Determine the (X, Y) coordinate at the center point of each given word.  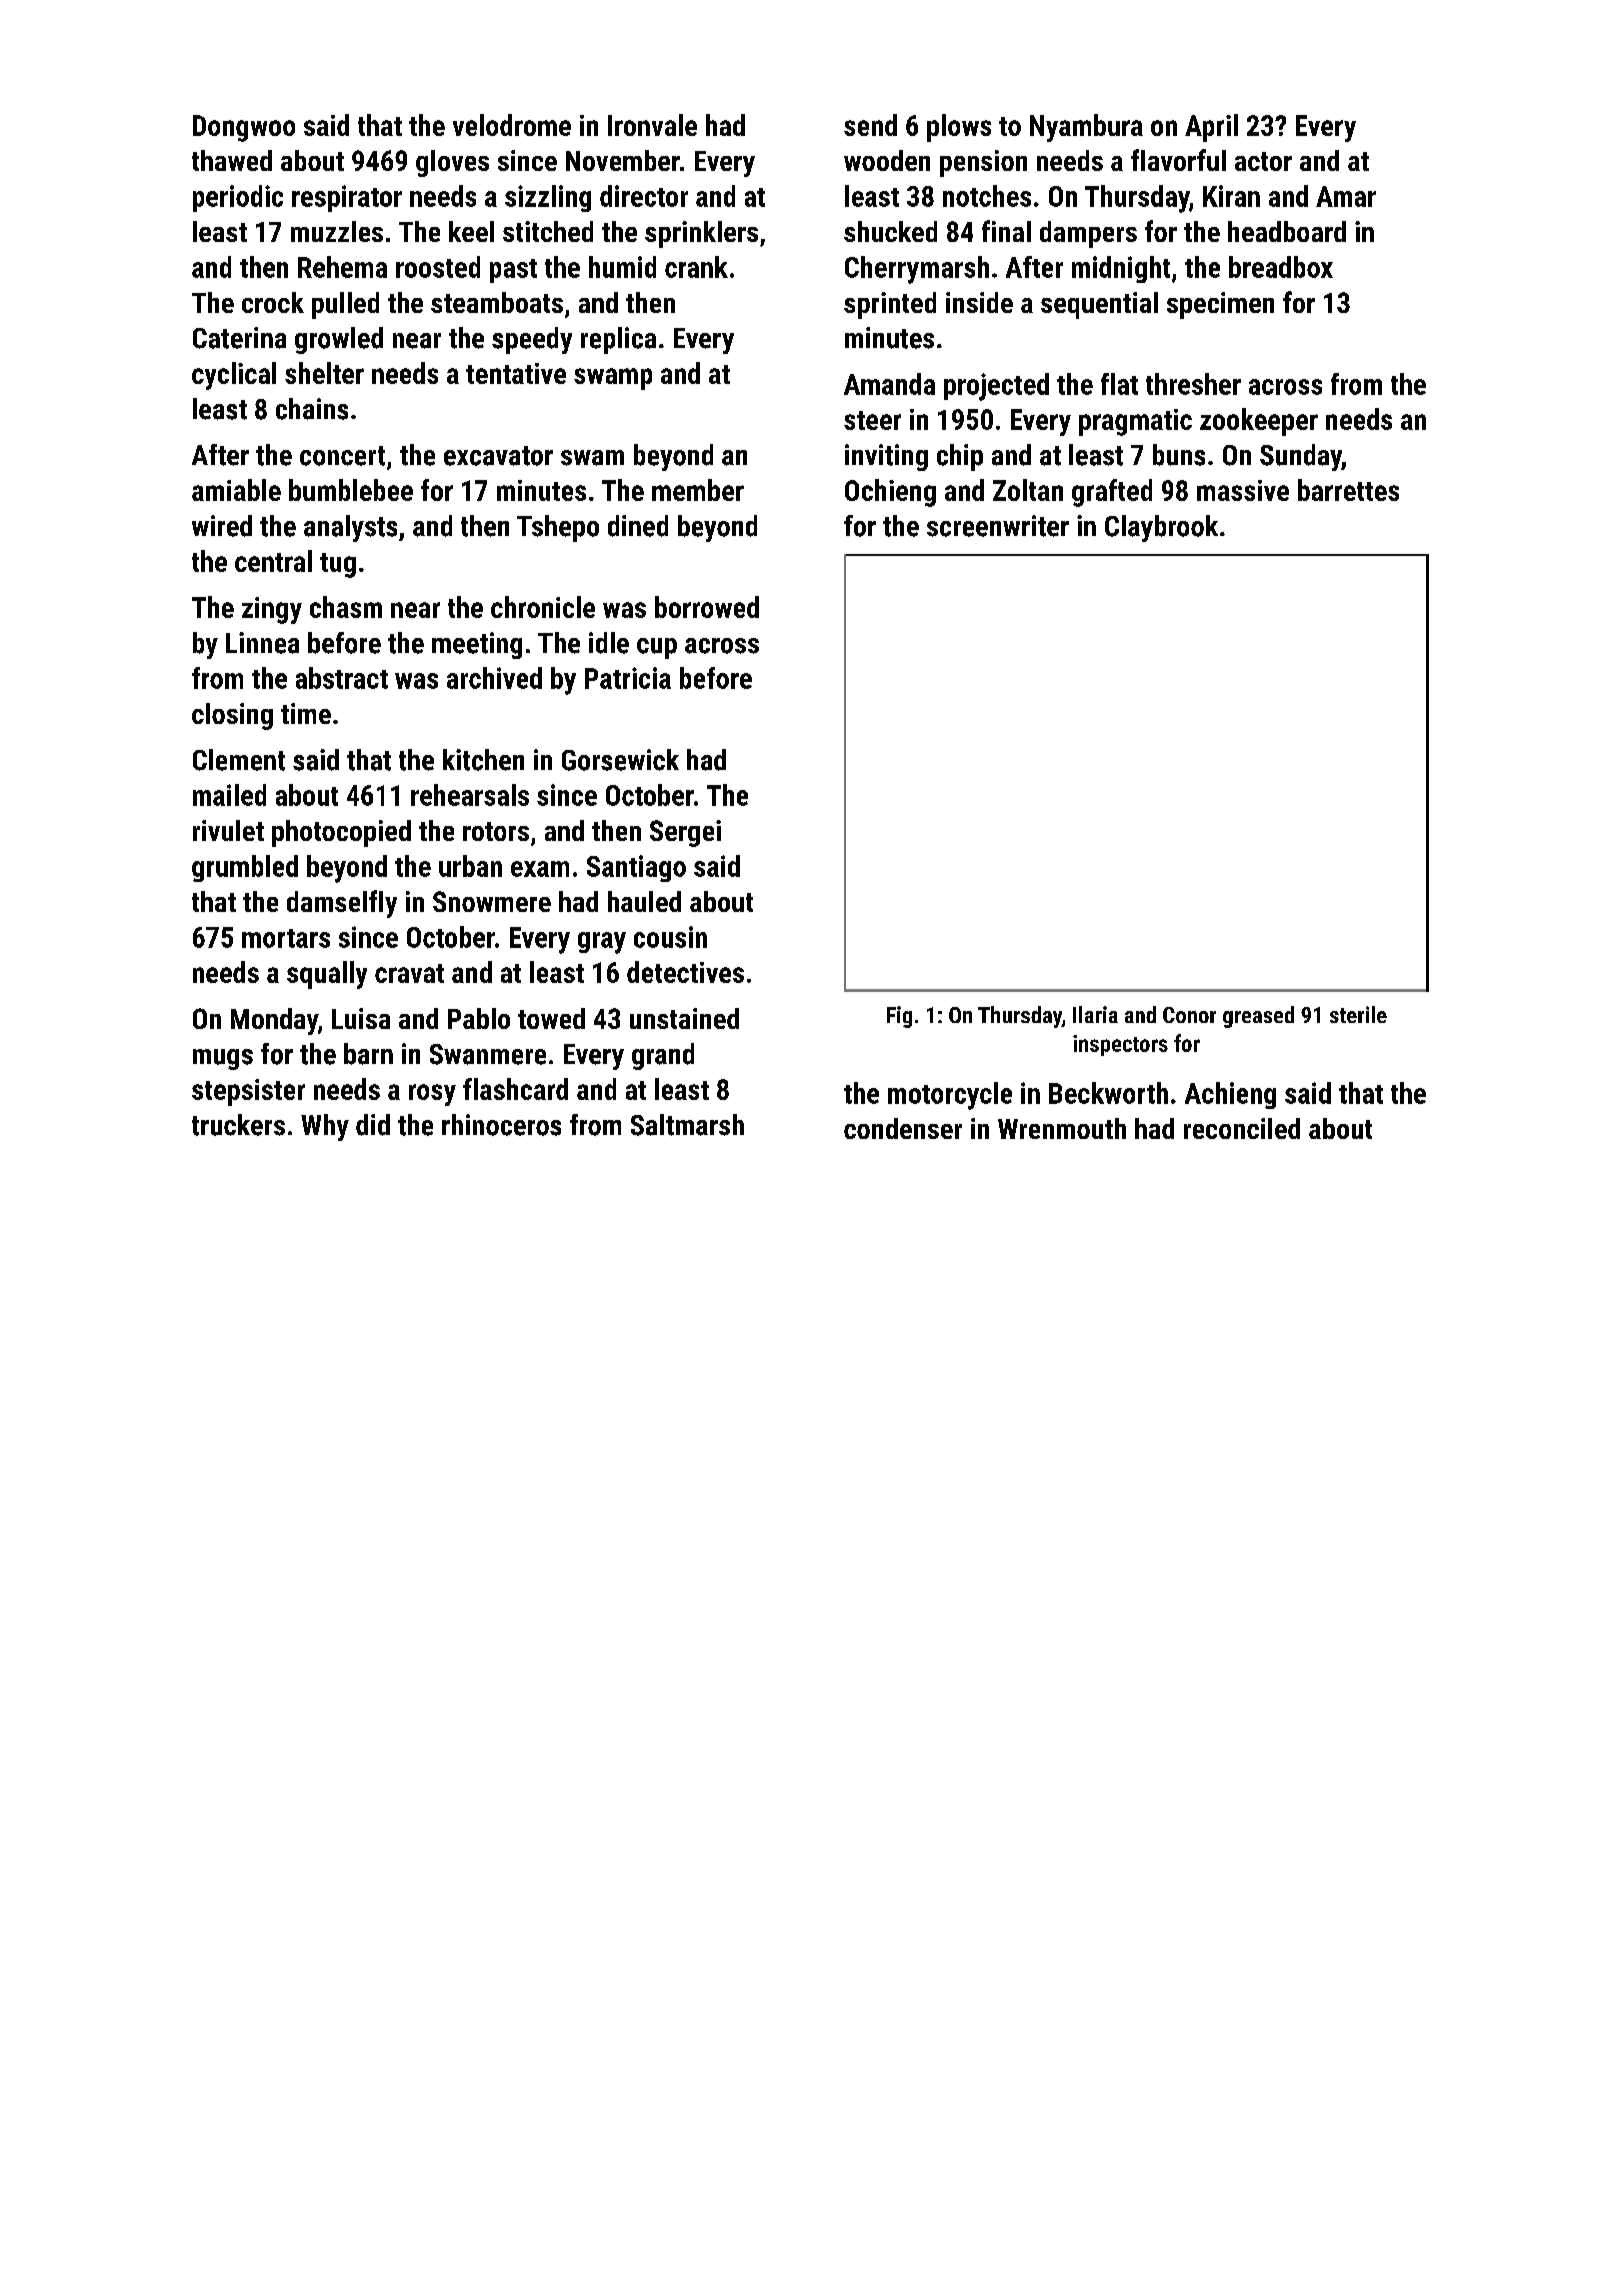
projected (996, 387)
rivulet (228, 830)
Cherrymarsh (917, 270)
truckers (238, 1125)
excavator (498, 456)
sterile (1358, 1014)
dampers (1088, 234)
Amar (1346, 196)
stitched (548, 231)
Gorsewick (620, 760)
